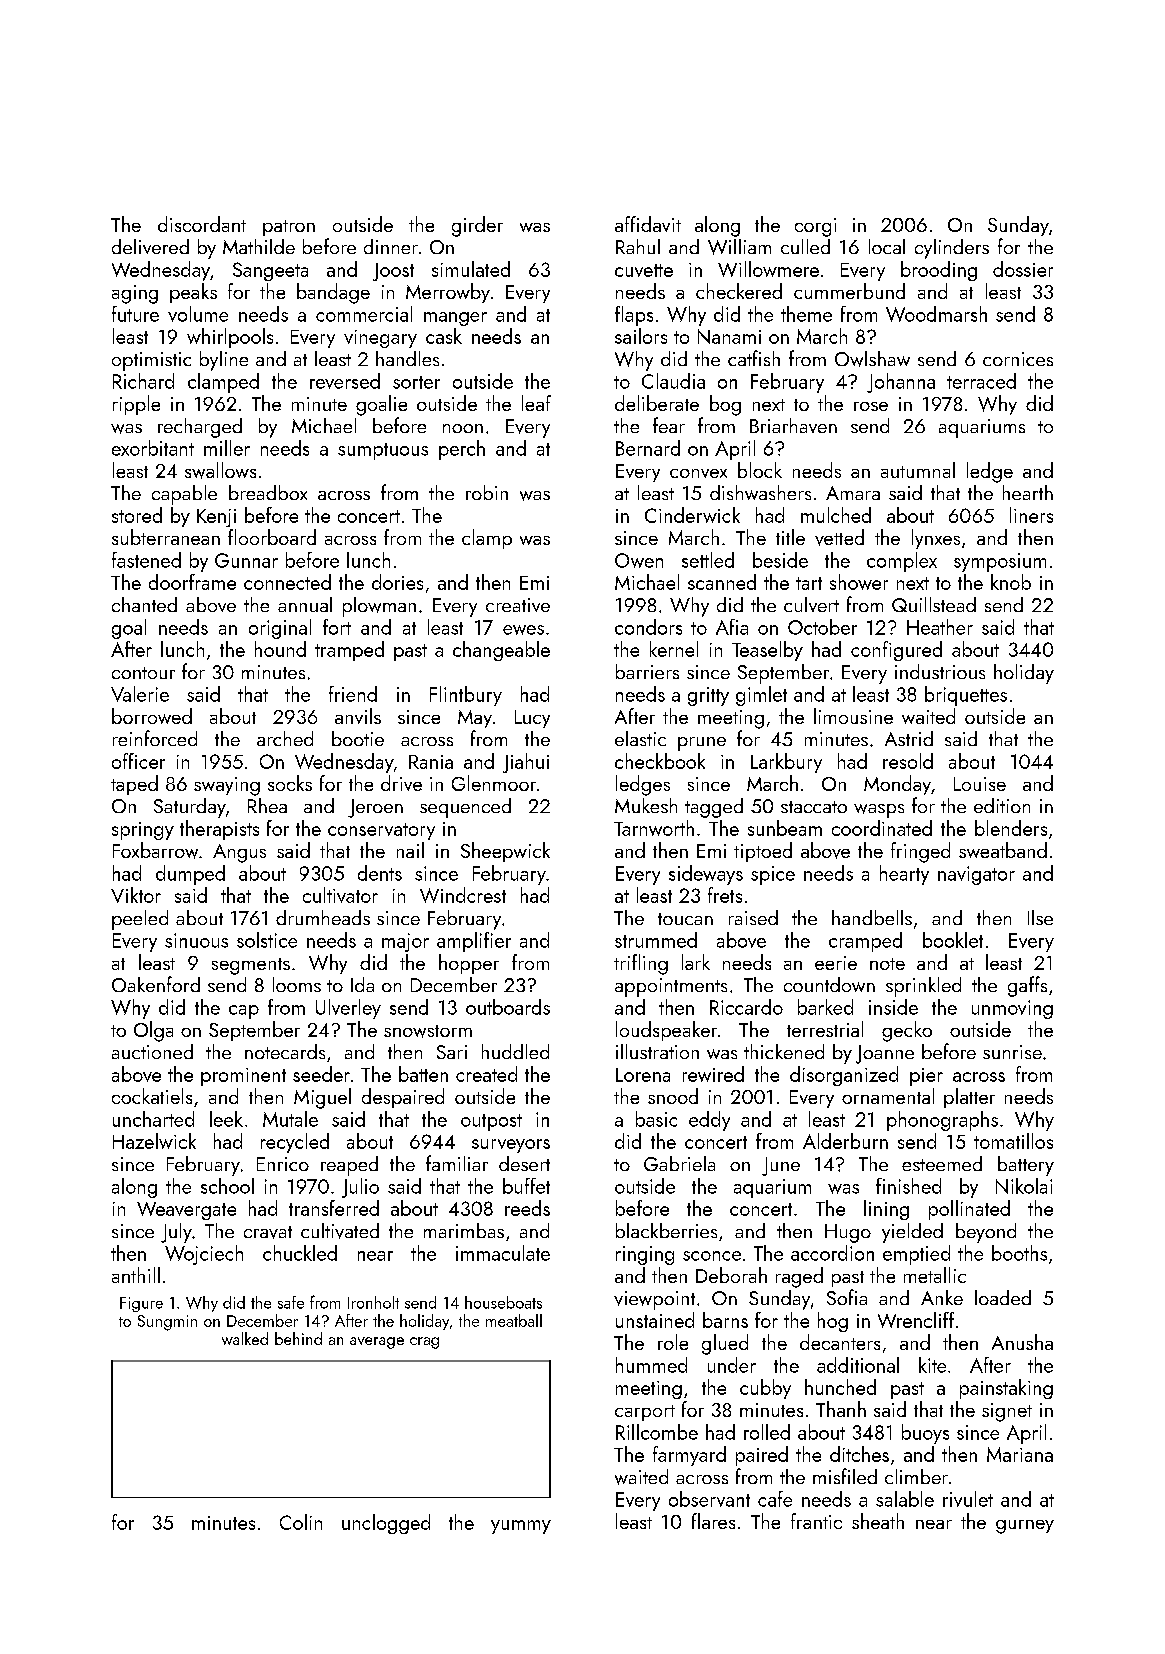 The image size is (1165, 1654). What do you see at coordinates (641, 964) in the document?
I see `trifling` at bounding box center [641, 964].
